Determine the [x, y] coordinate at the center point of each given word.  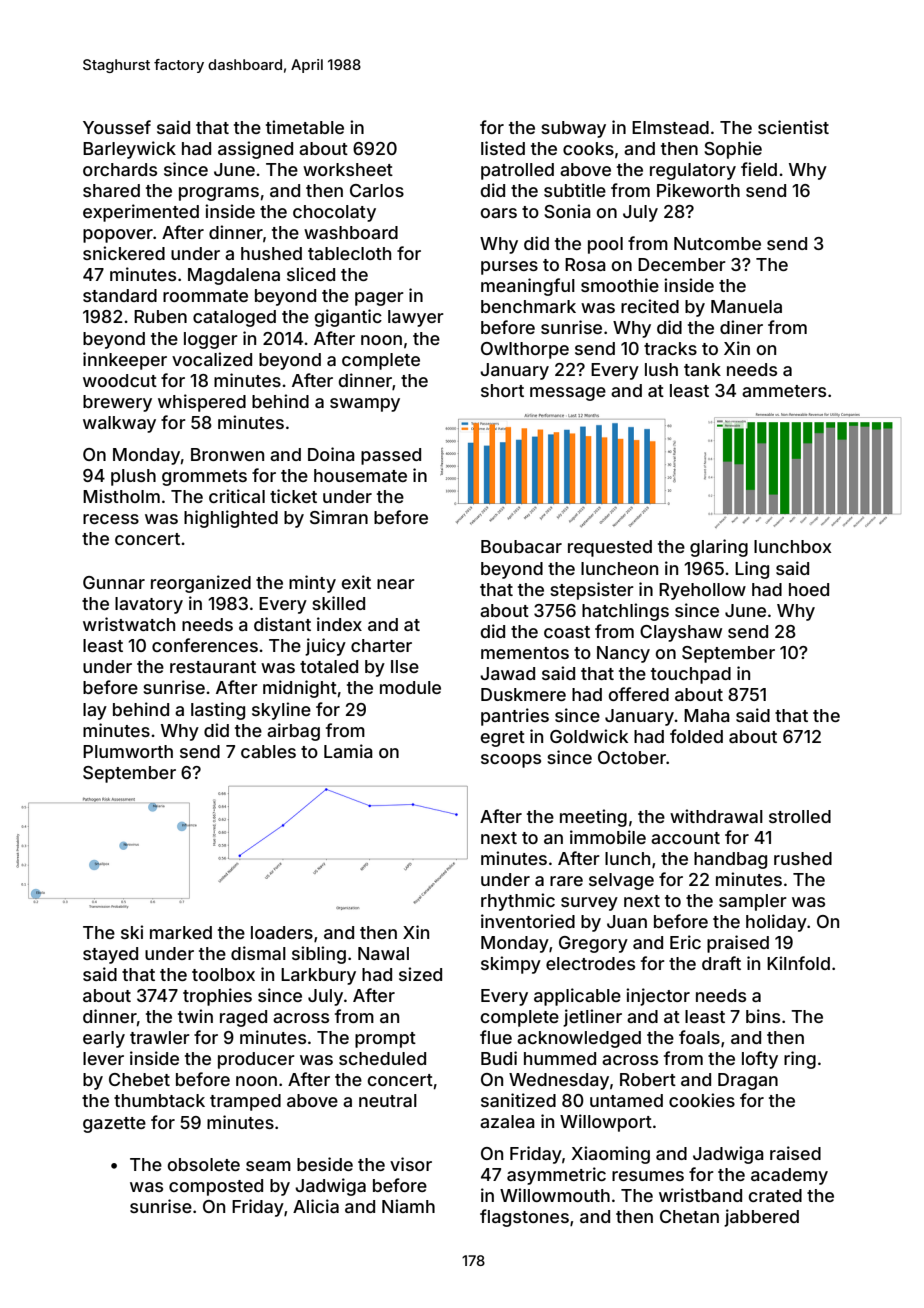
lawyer [416, 318]
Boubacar [521, 546]
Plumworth [128, 751]
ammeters [784, 391]
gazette [114, 1125]
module [410, 687]
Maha [707, 715]
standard [120, 295]
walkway [119, 424]
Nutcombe [717, 243]
